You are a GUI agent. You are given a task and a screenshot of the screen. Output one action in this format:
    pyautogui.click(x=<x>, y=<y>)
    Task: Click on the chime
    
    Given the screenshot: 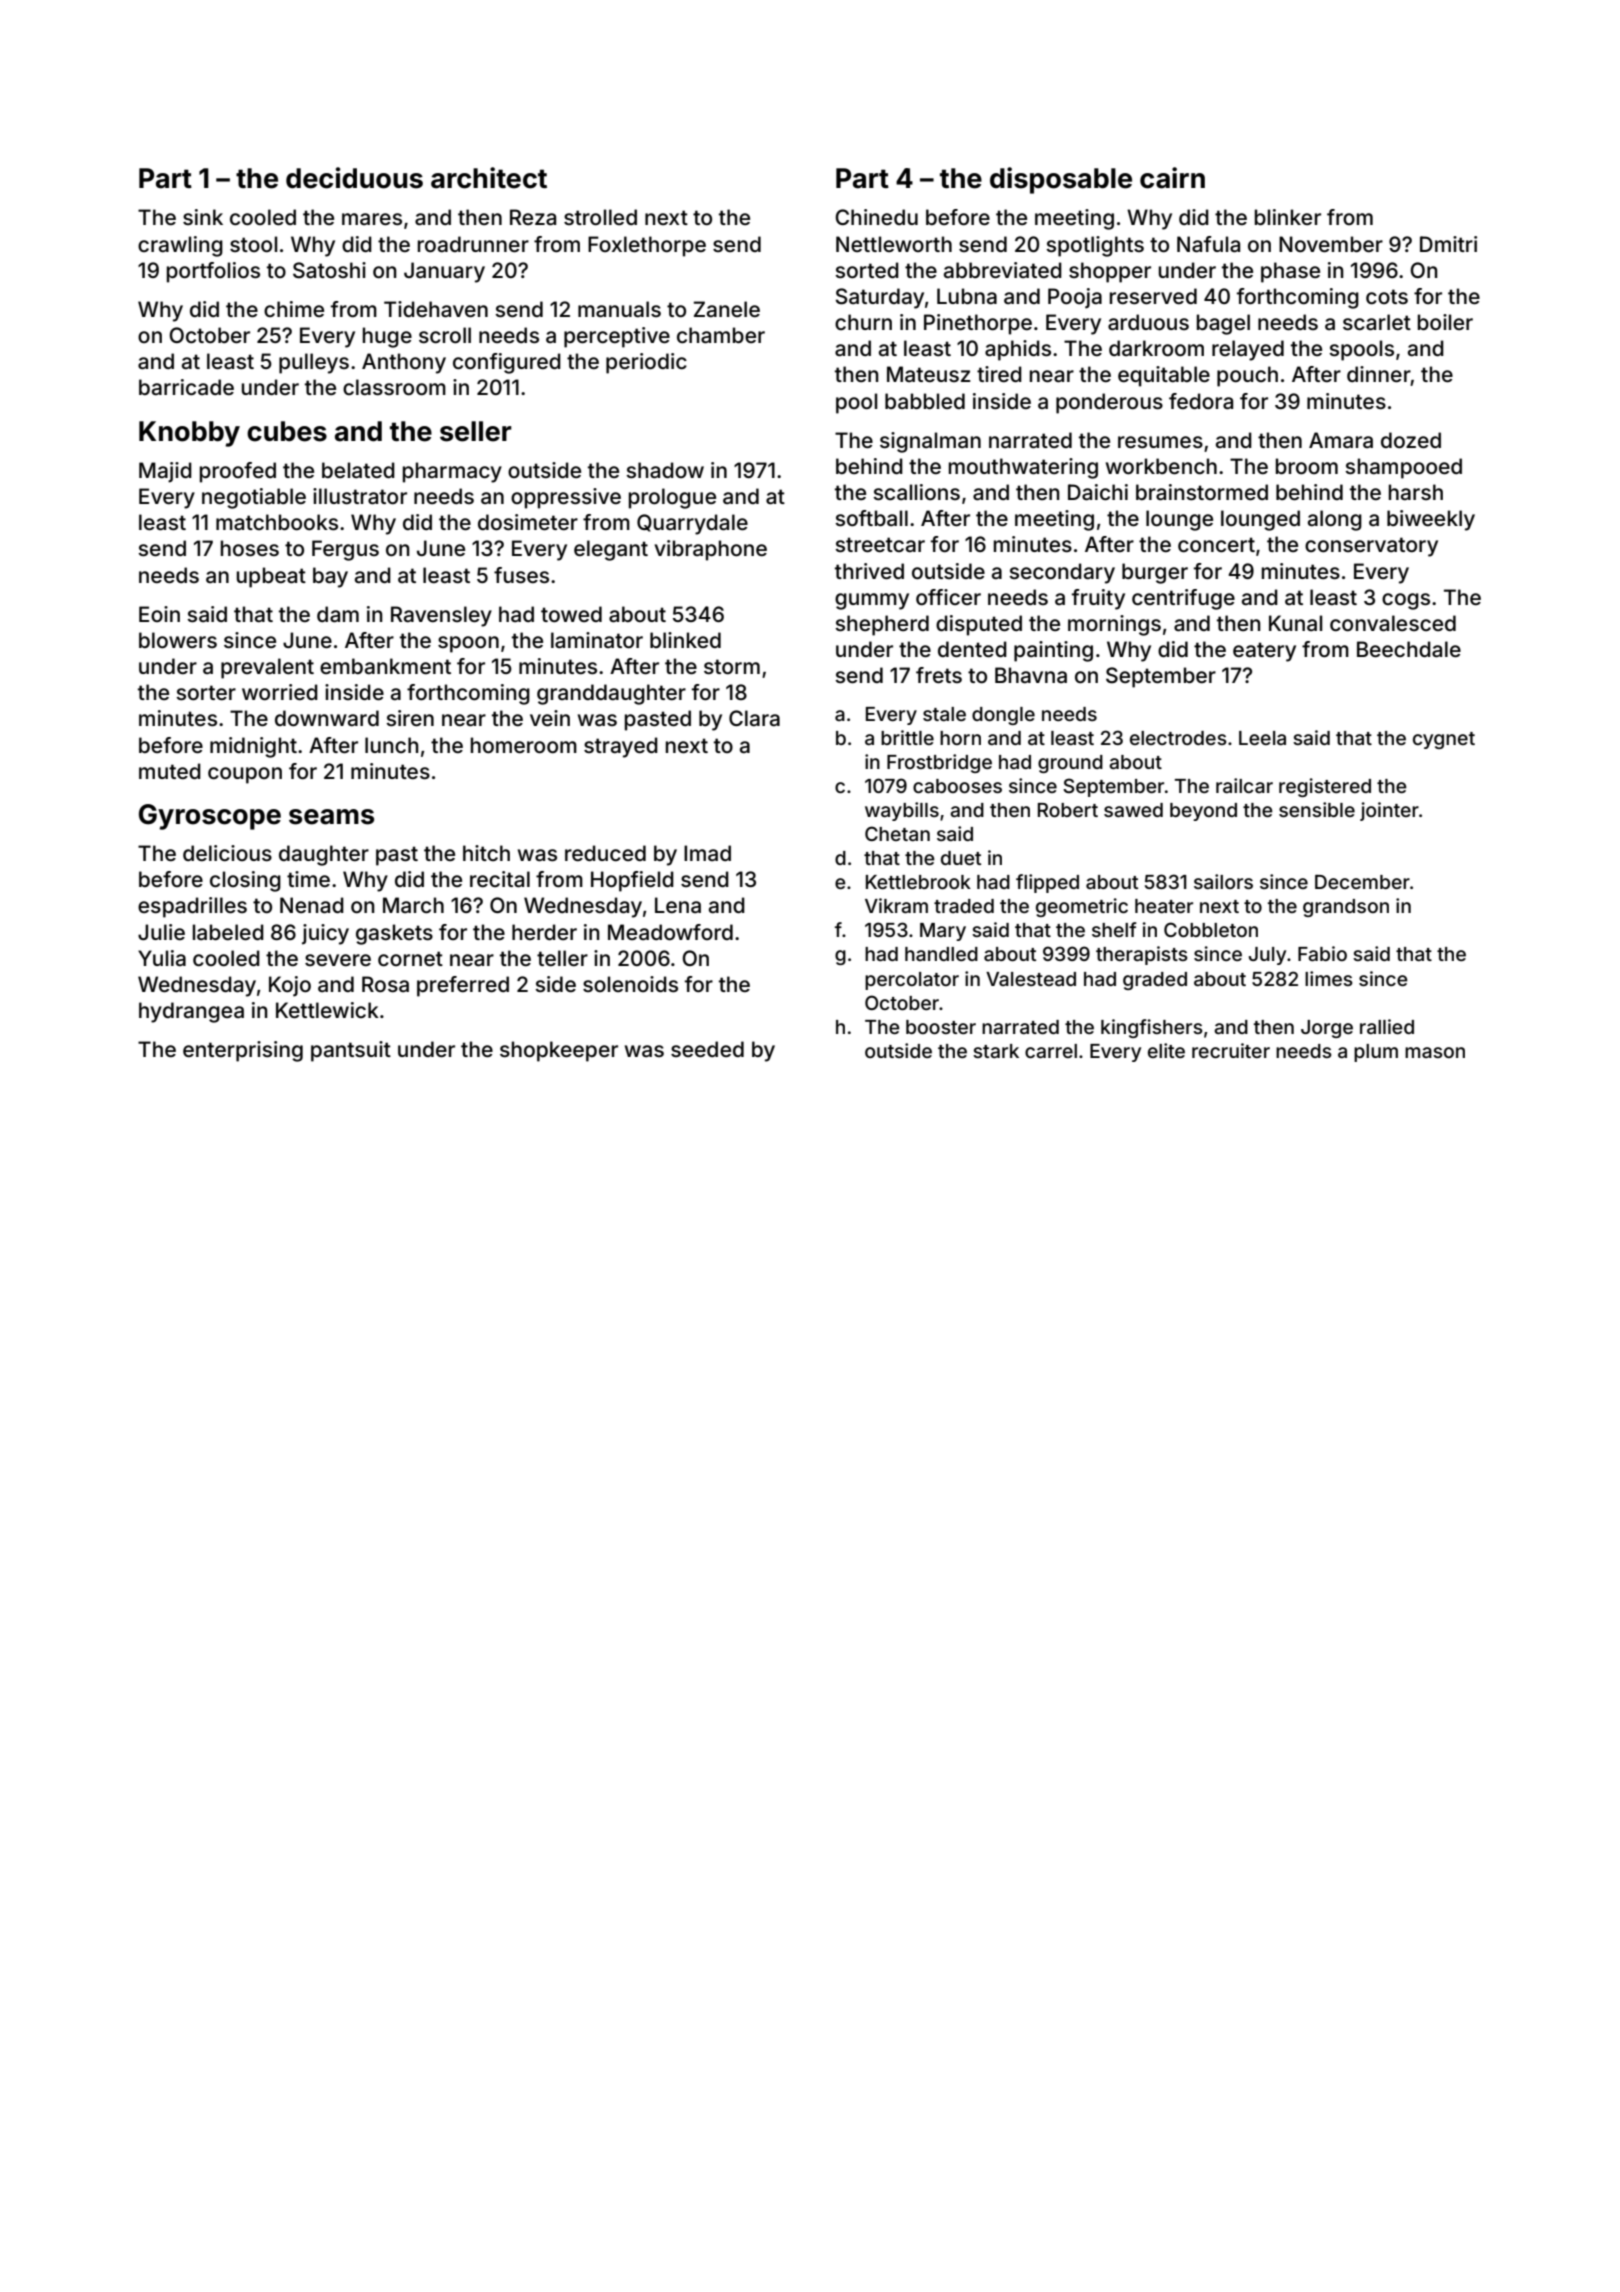 What is the action you would take?
    pyautogui.click(x=294, y=309)
